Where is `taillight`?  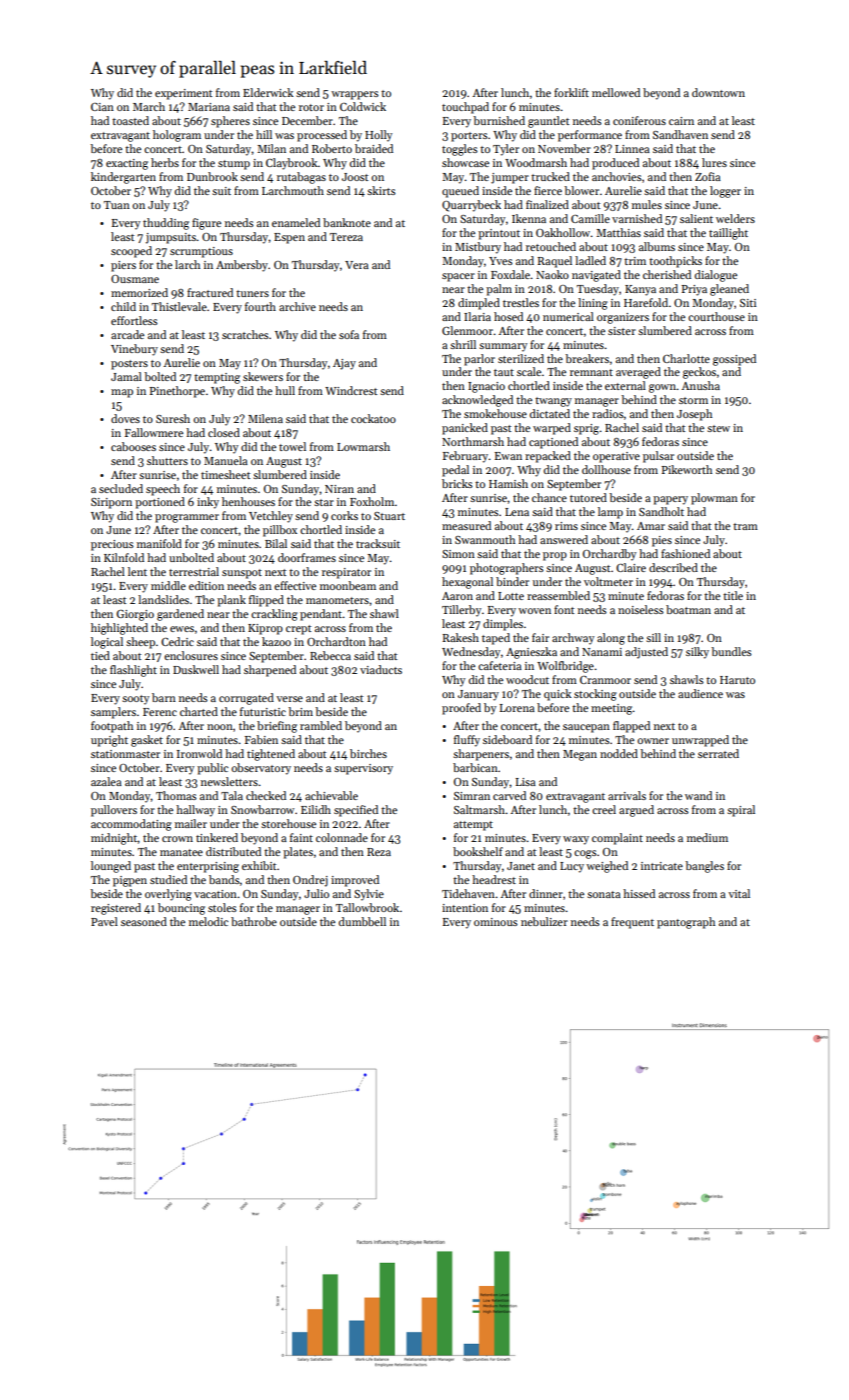
taillight is located at coordinates (728, 234).
